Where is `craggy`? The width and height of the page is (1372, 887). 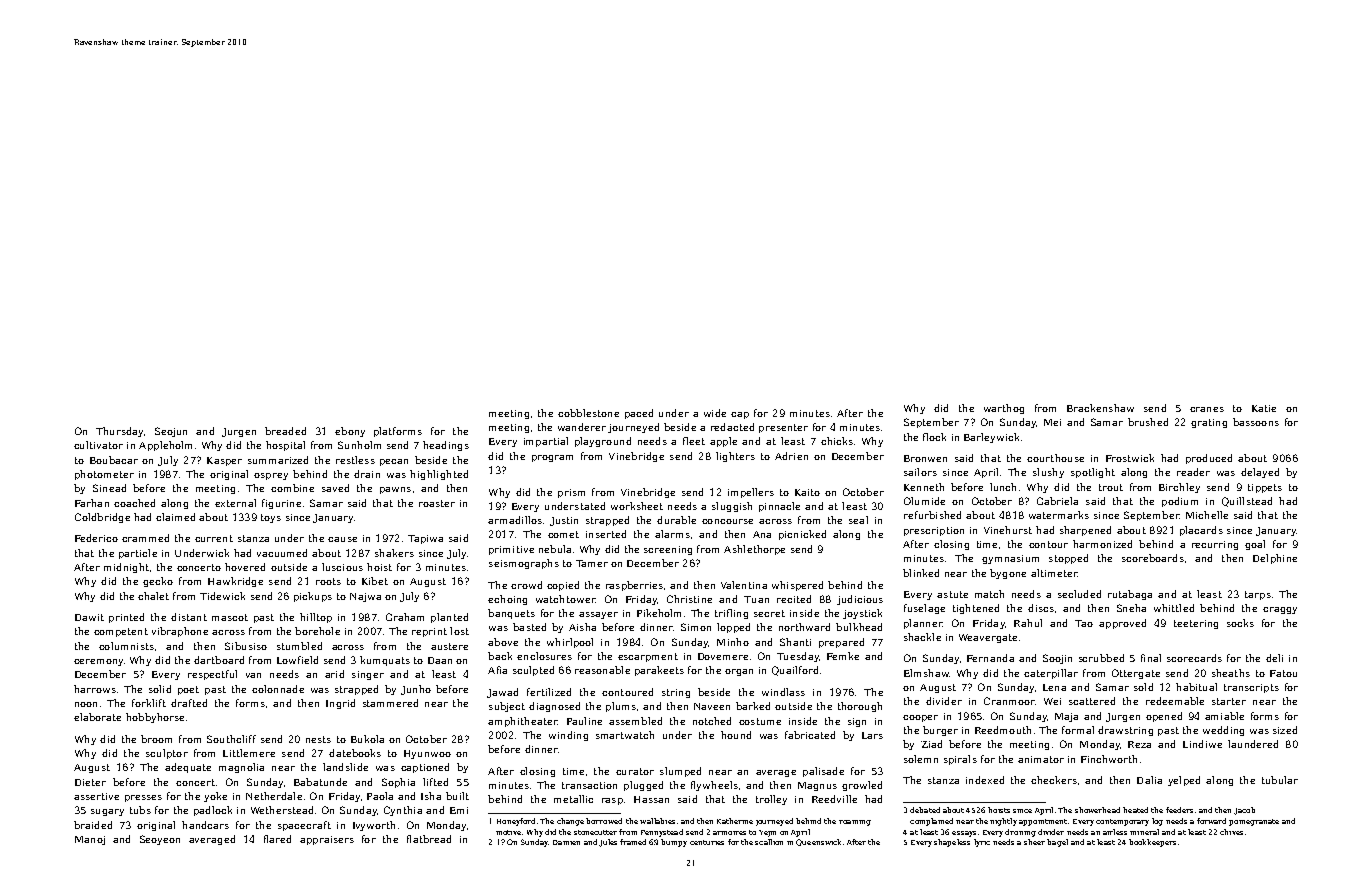
craggy is located at coordinates (1280, 610).
